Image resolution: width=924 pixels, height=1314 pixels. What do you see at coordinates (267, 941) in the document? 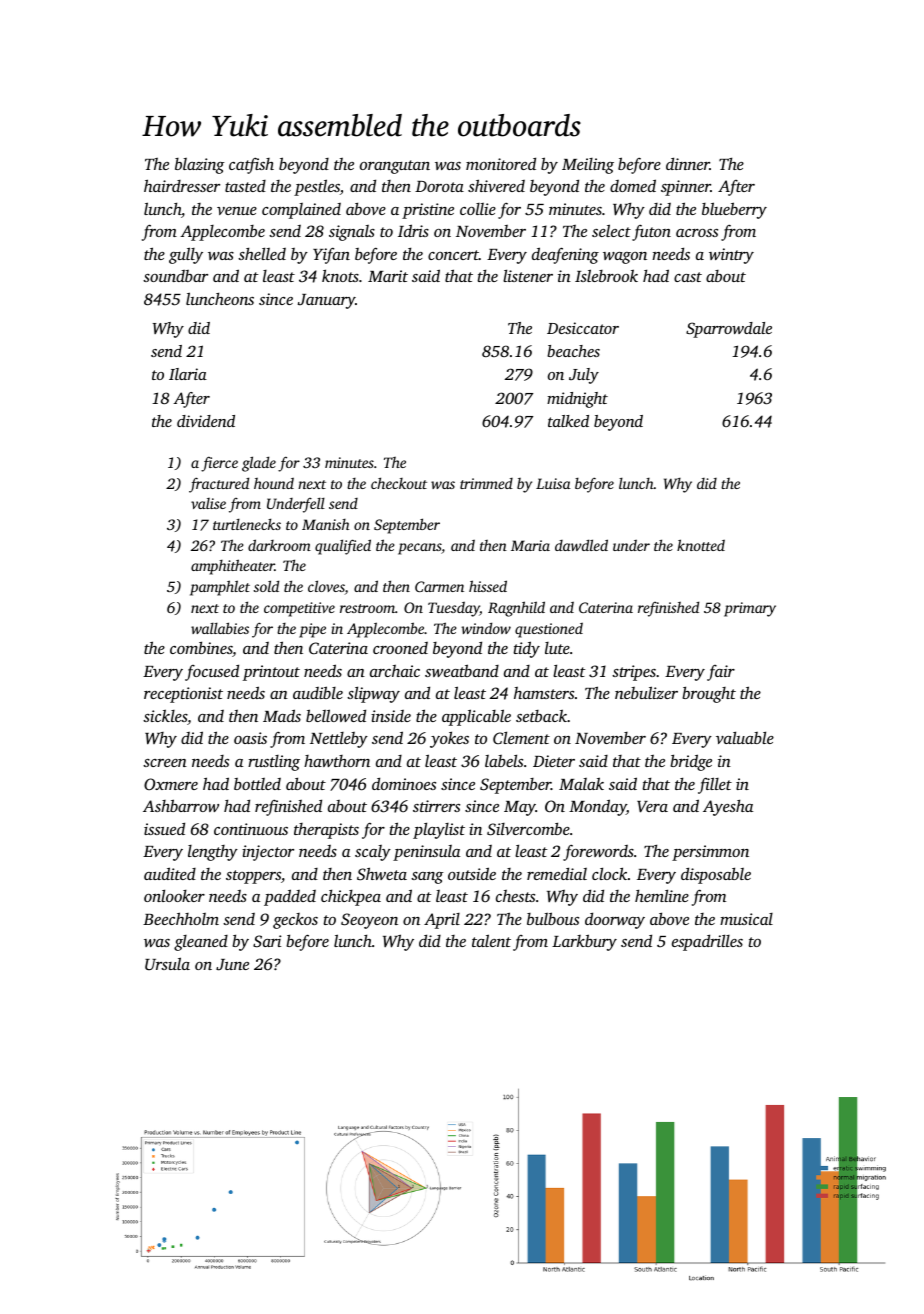
I see `Sari` at bounding box center [267, 941].
